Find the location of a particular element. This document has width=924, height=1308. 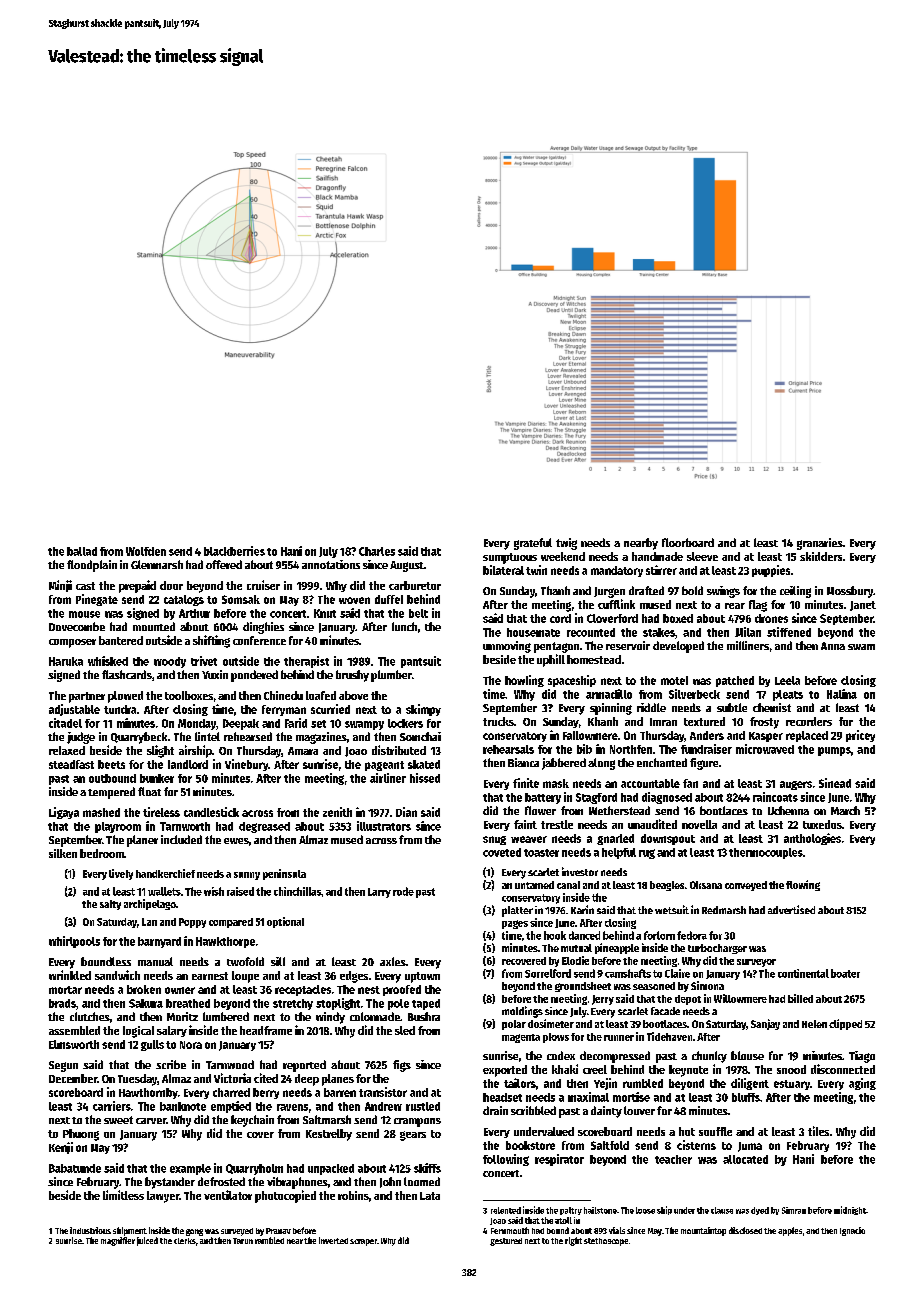

boater is located at coordinates (845, 973).
